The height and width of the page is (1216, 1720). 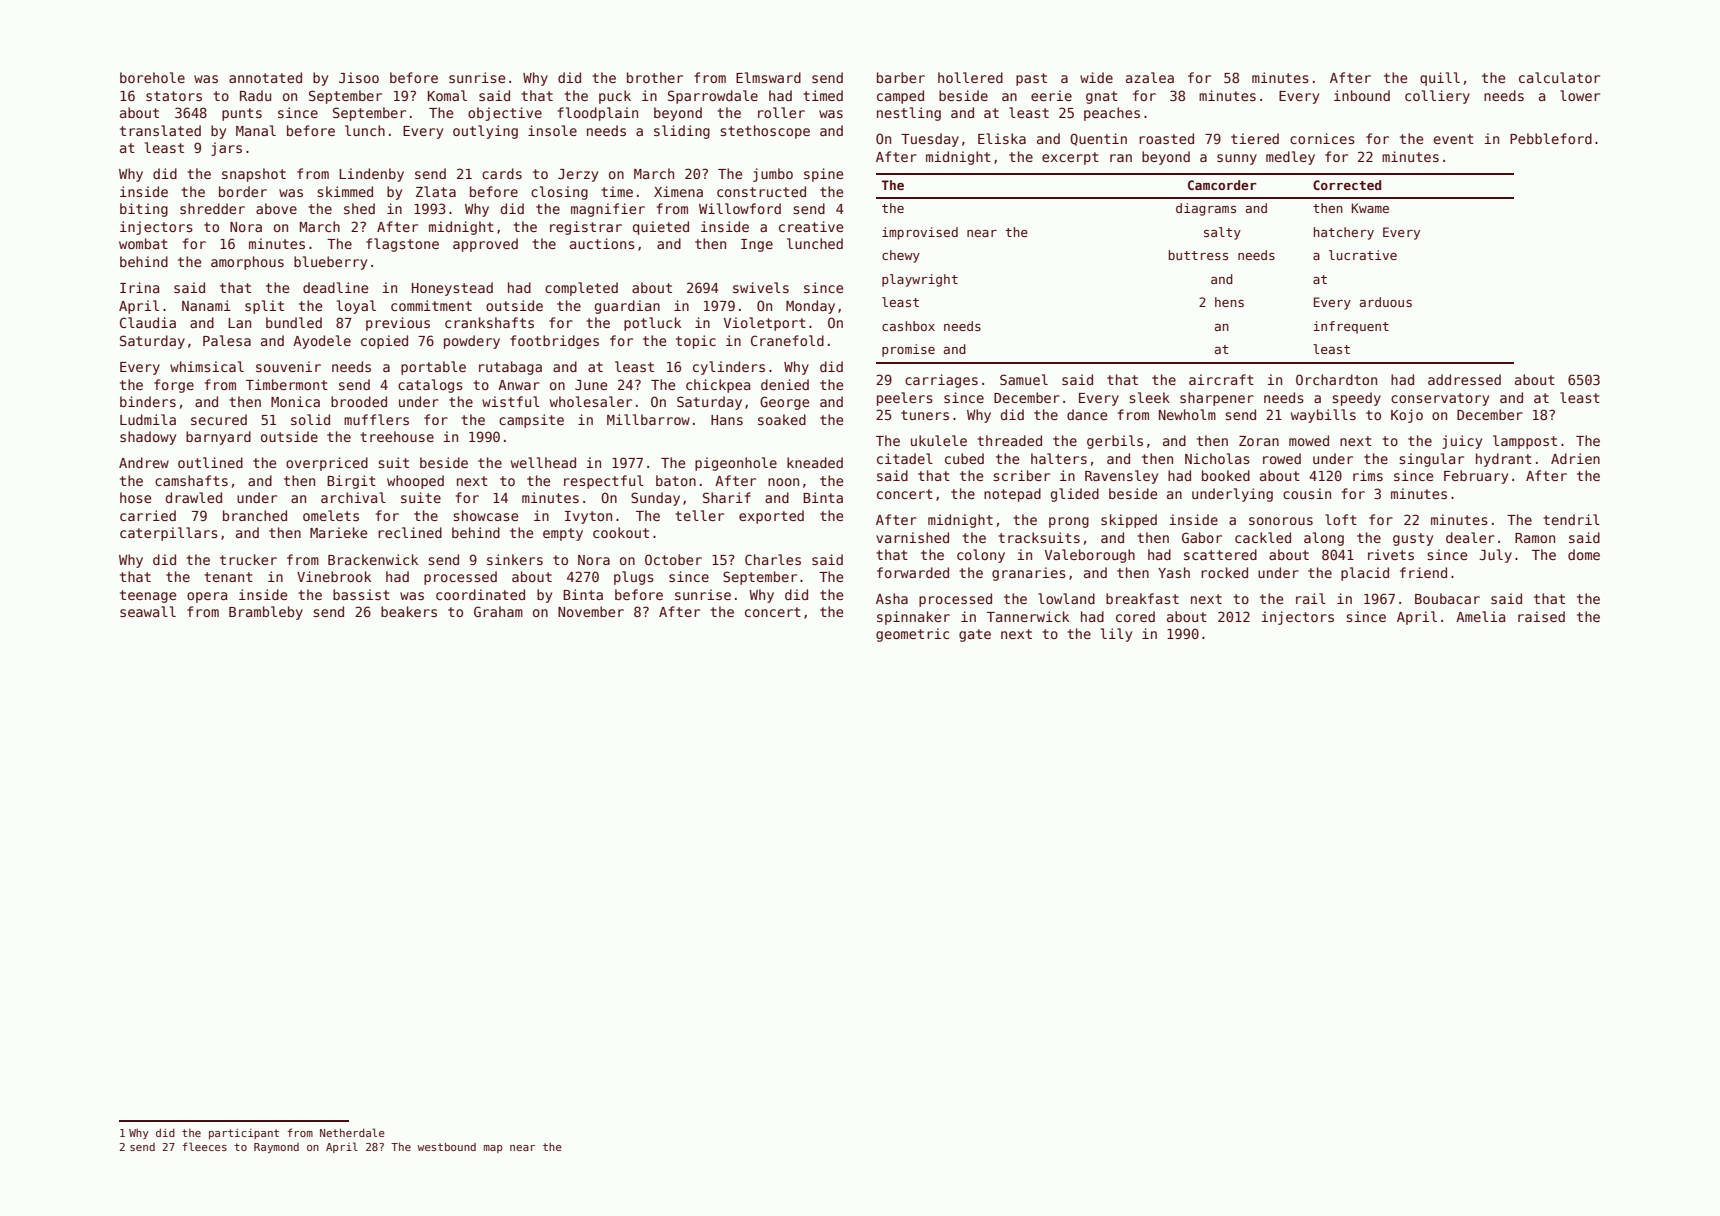 What do you see at coordinates (1362, 95) in the page?
I see `inbound` at bounding box center [1362, 95].
